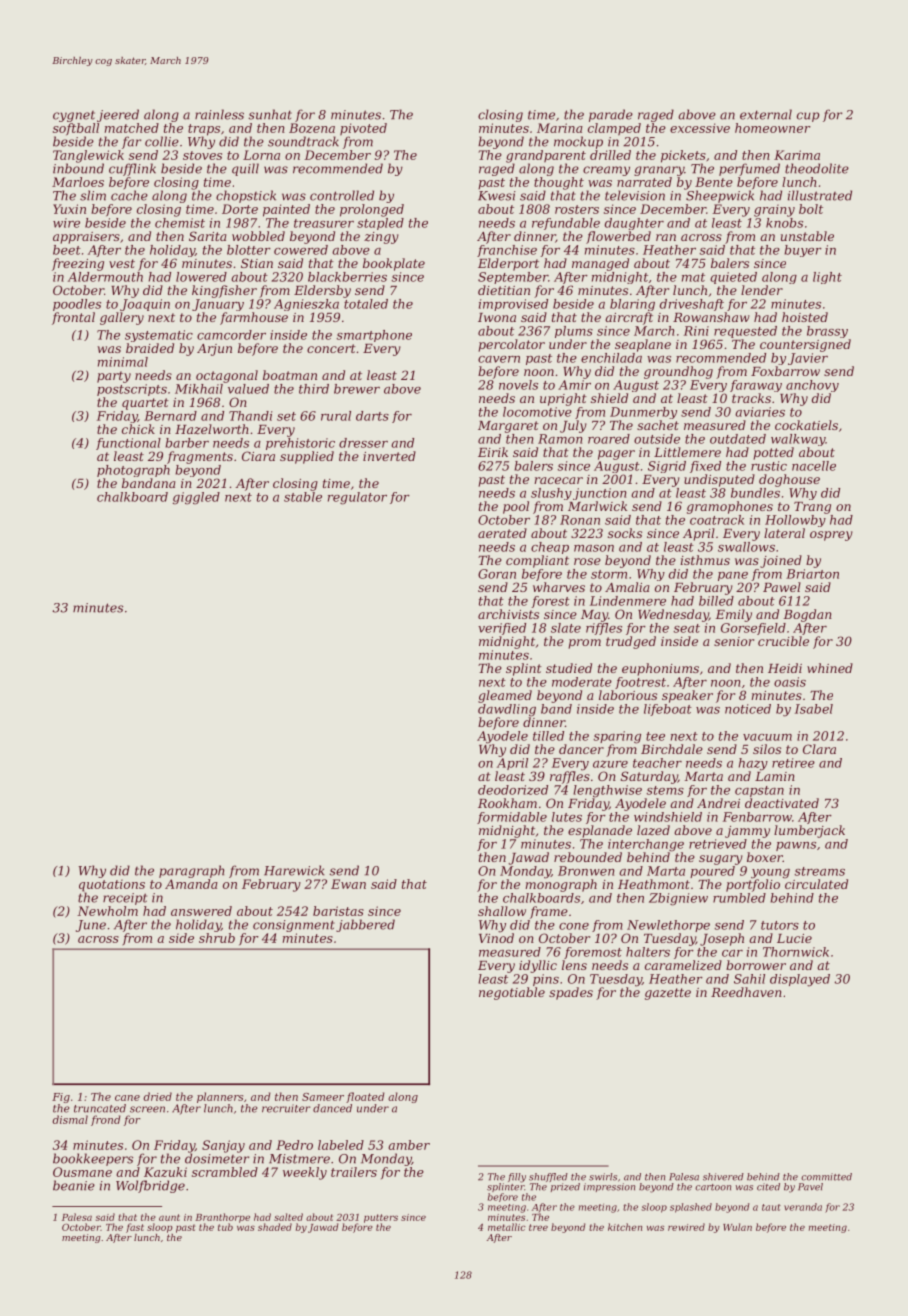 The height and width of the screenshot is (1316, 908). Describe the element at coordinates (196, 498) in the screenshot. I see `giggled` at that location.
